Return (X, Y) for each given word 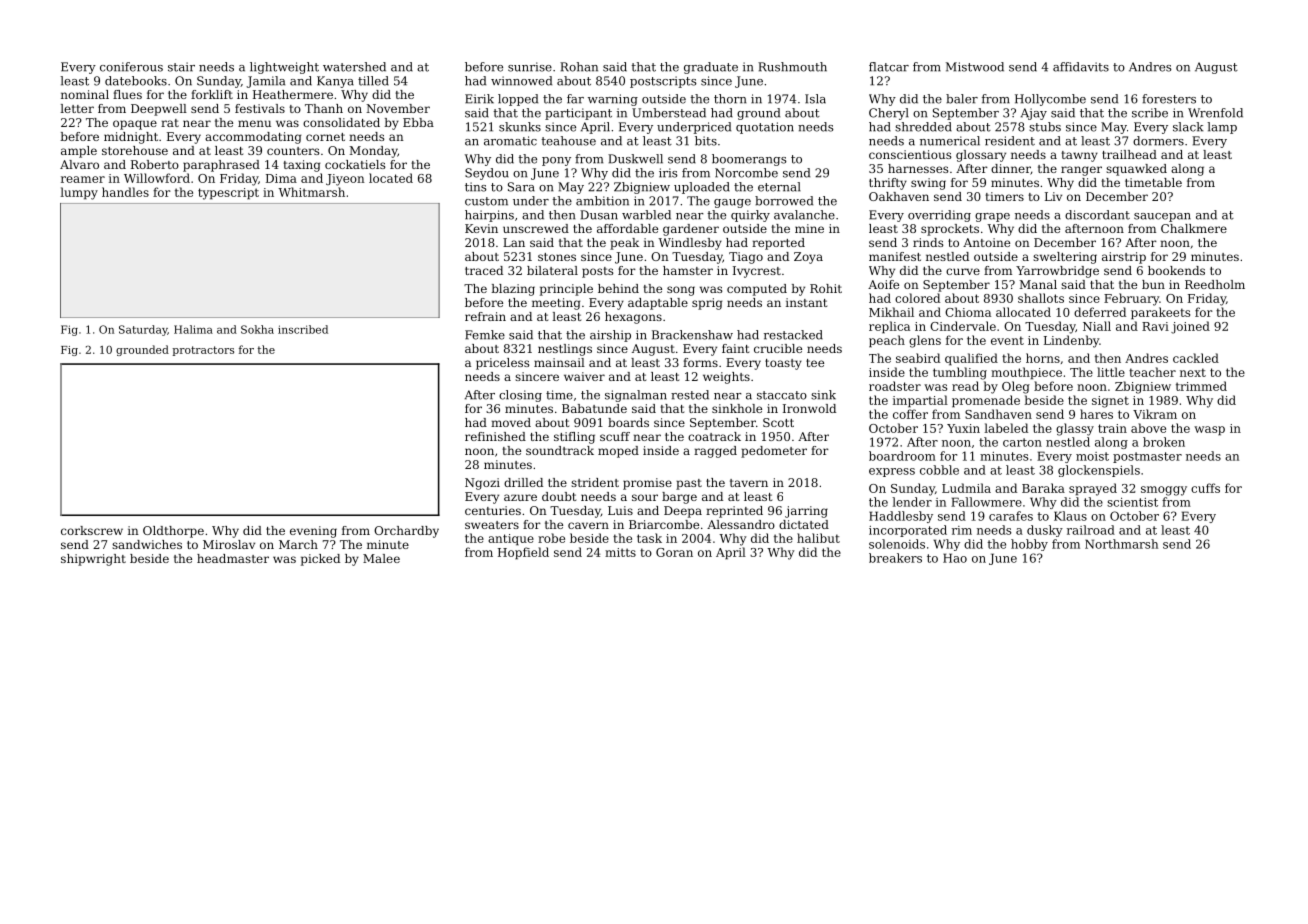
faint (735, 348)
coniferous (131, 67)
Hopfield (523, 553)
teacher (1152, 372)
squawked (1136, 170)
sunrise (530, 67)
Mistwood (975, 67)
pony (556, 161)
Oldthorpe (173, 532)
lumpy (79, 193)
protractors (203, 351)
